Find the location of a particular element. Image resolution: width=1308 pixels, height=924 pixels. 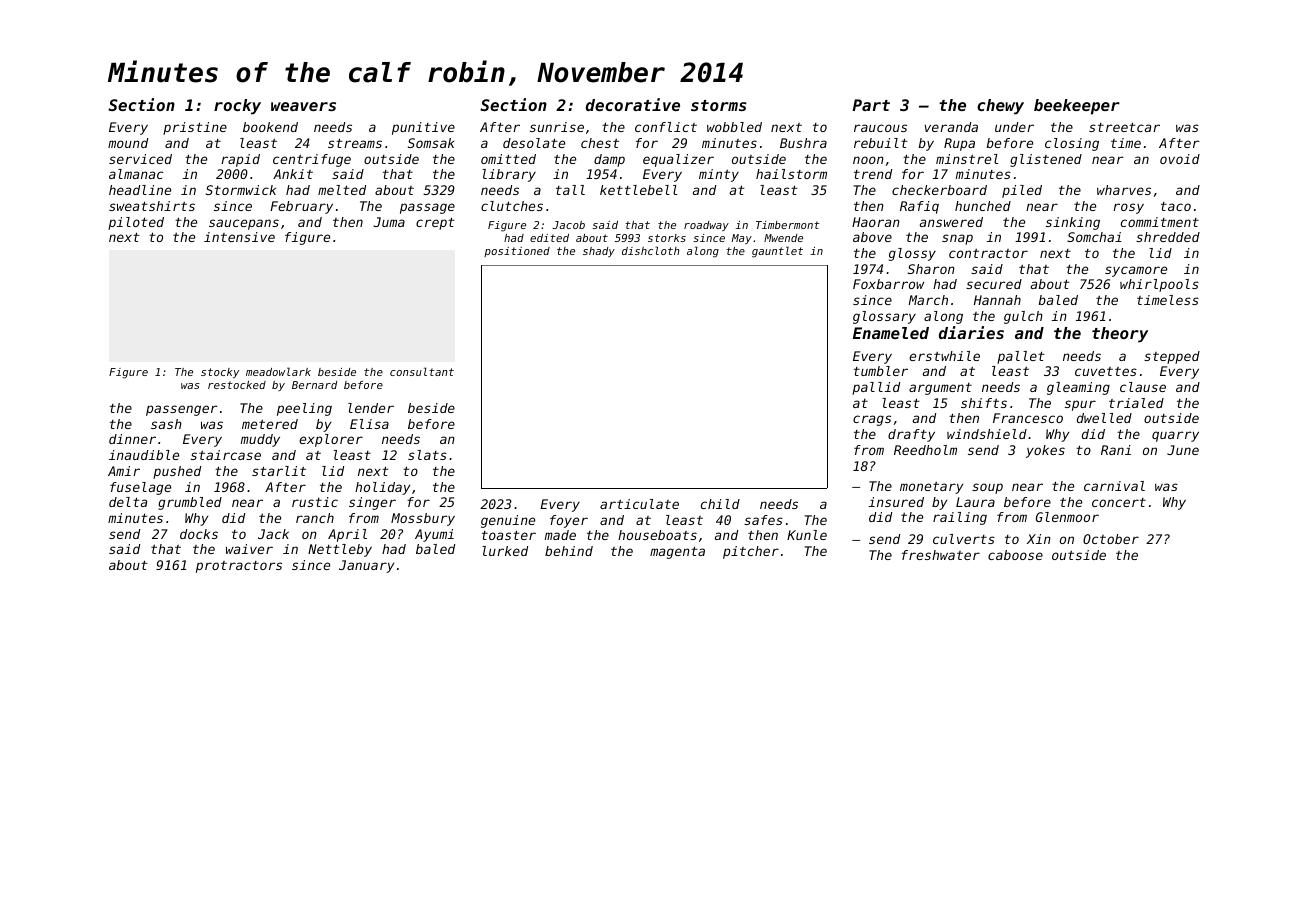

pitcher is located at coordinates (751, 552).
